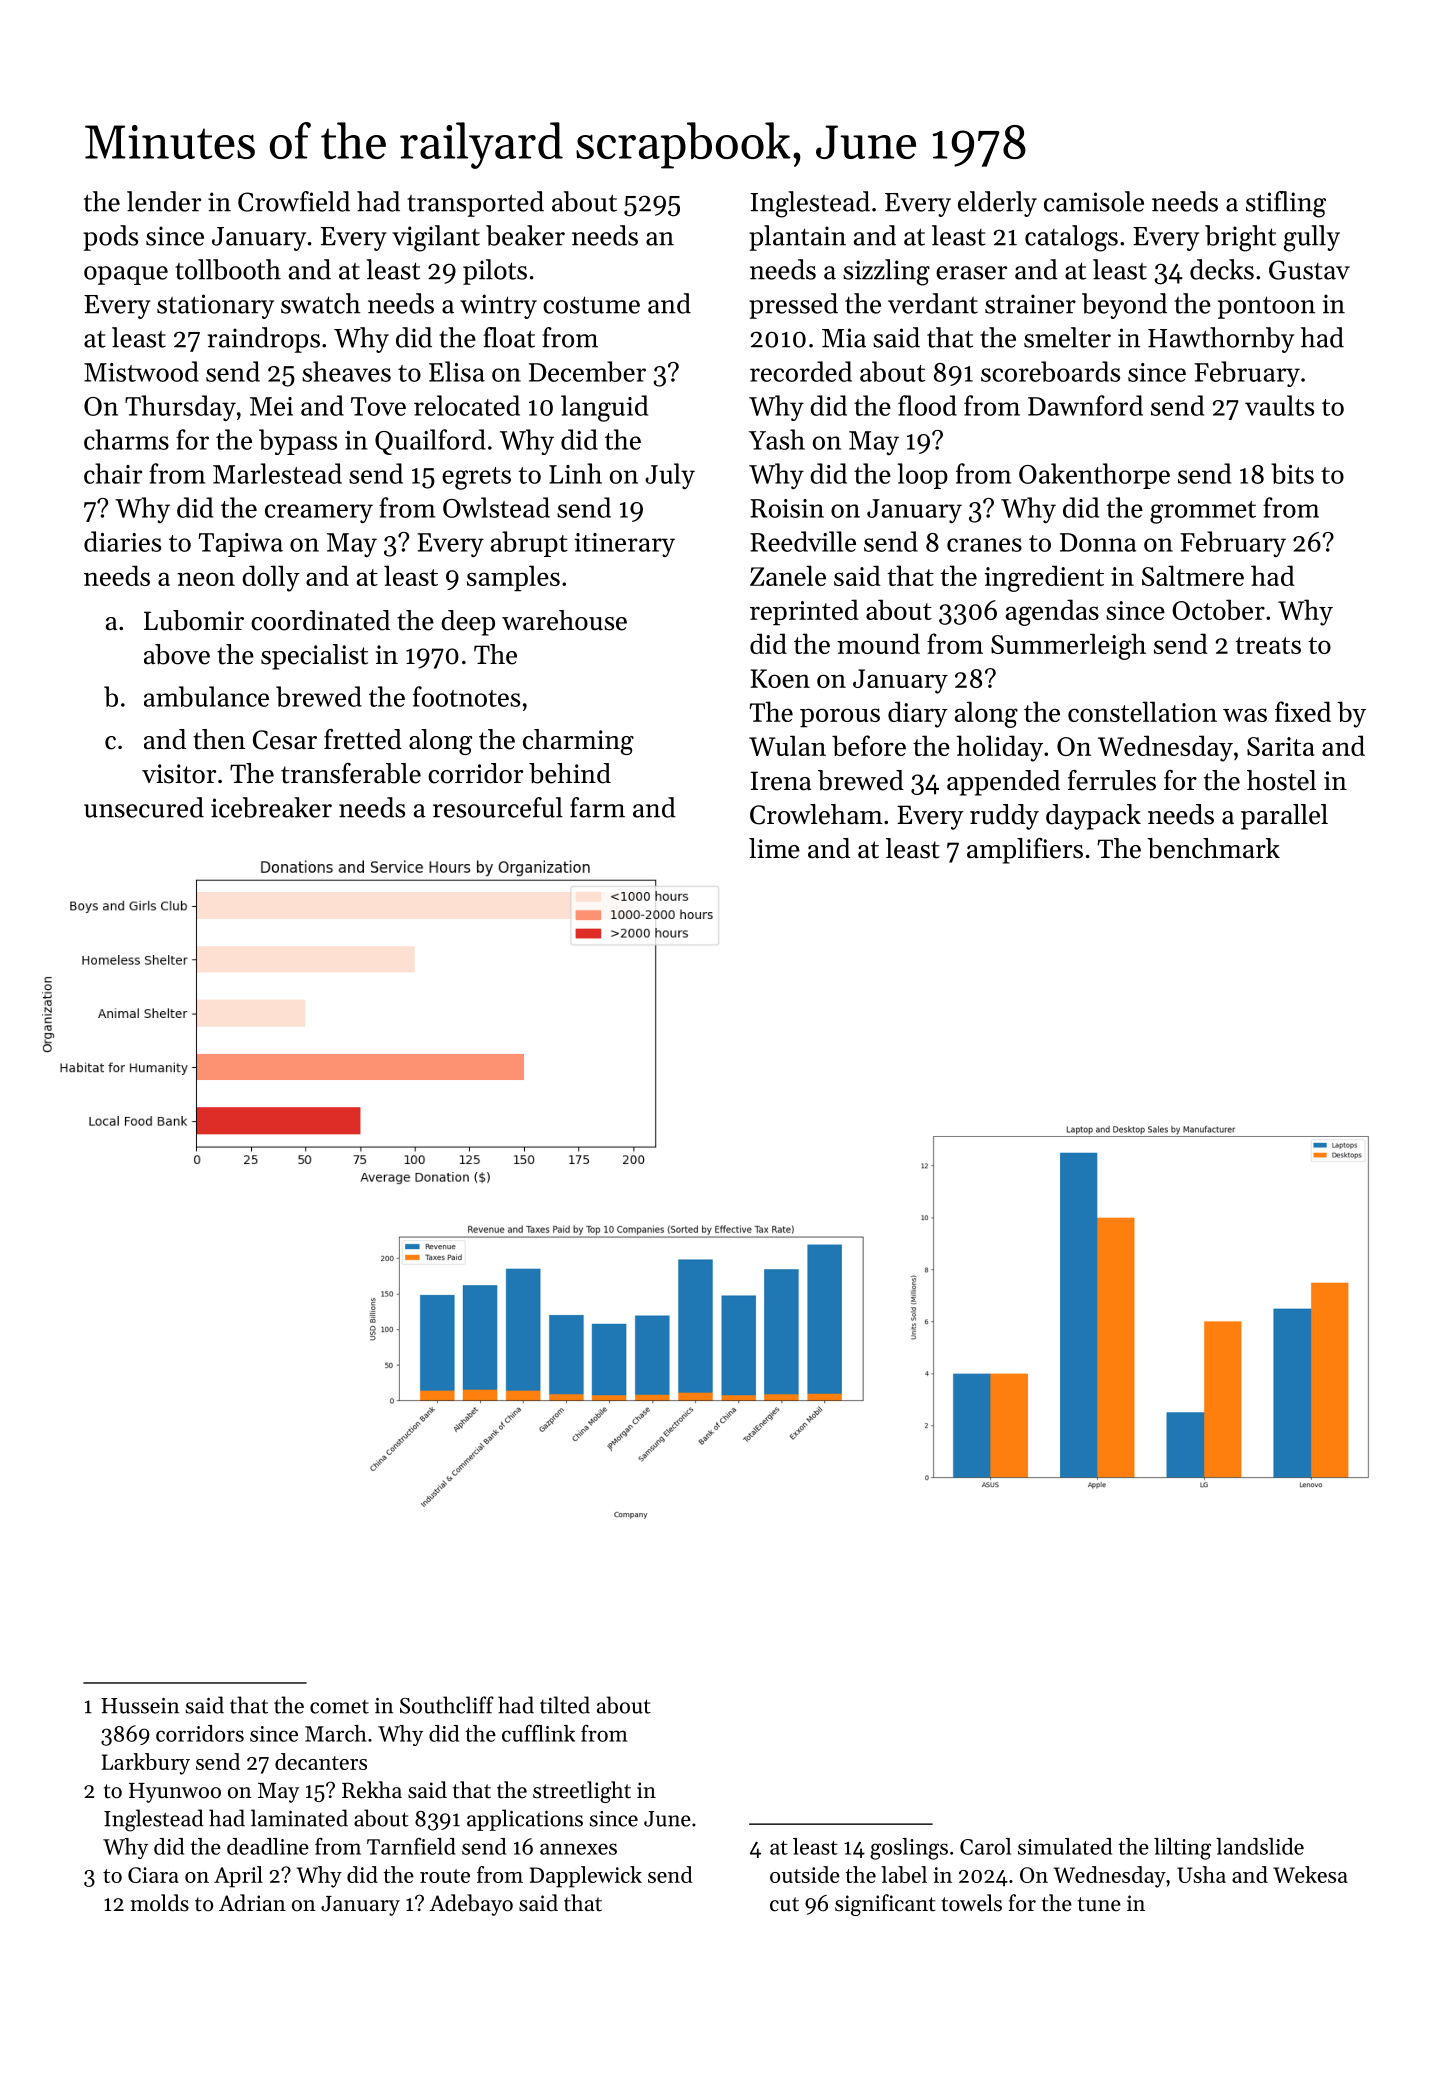  I want to click on Adebayo, so click(471, 1905).
